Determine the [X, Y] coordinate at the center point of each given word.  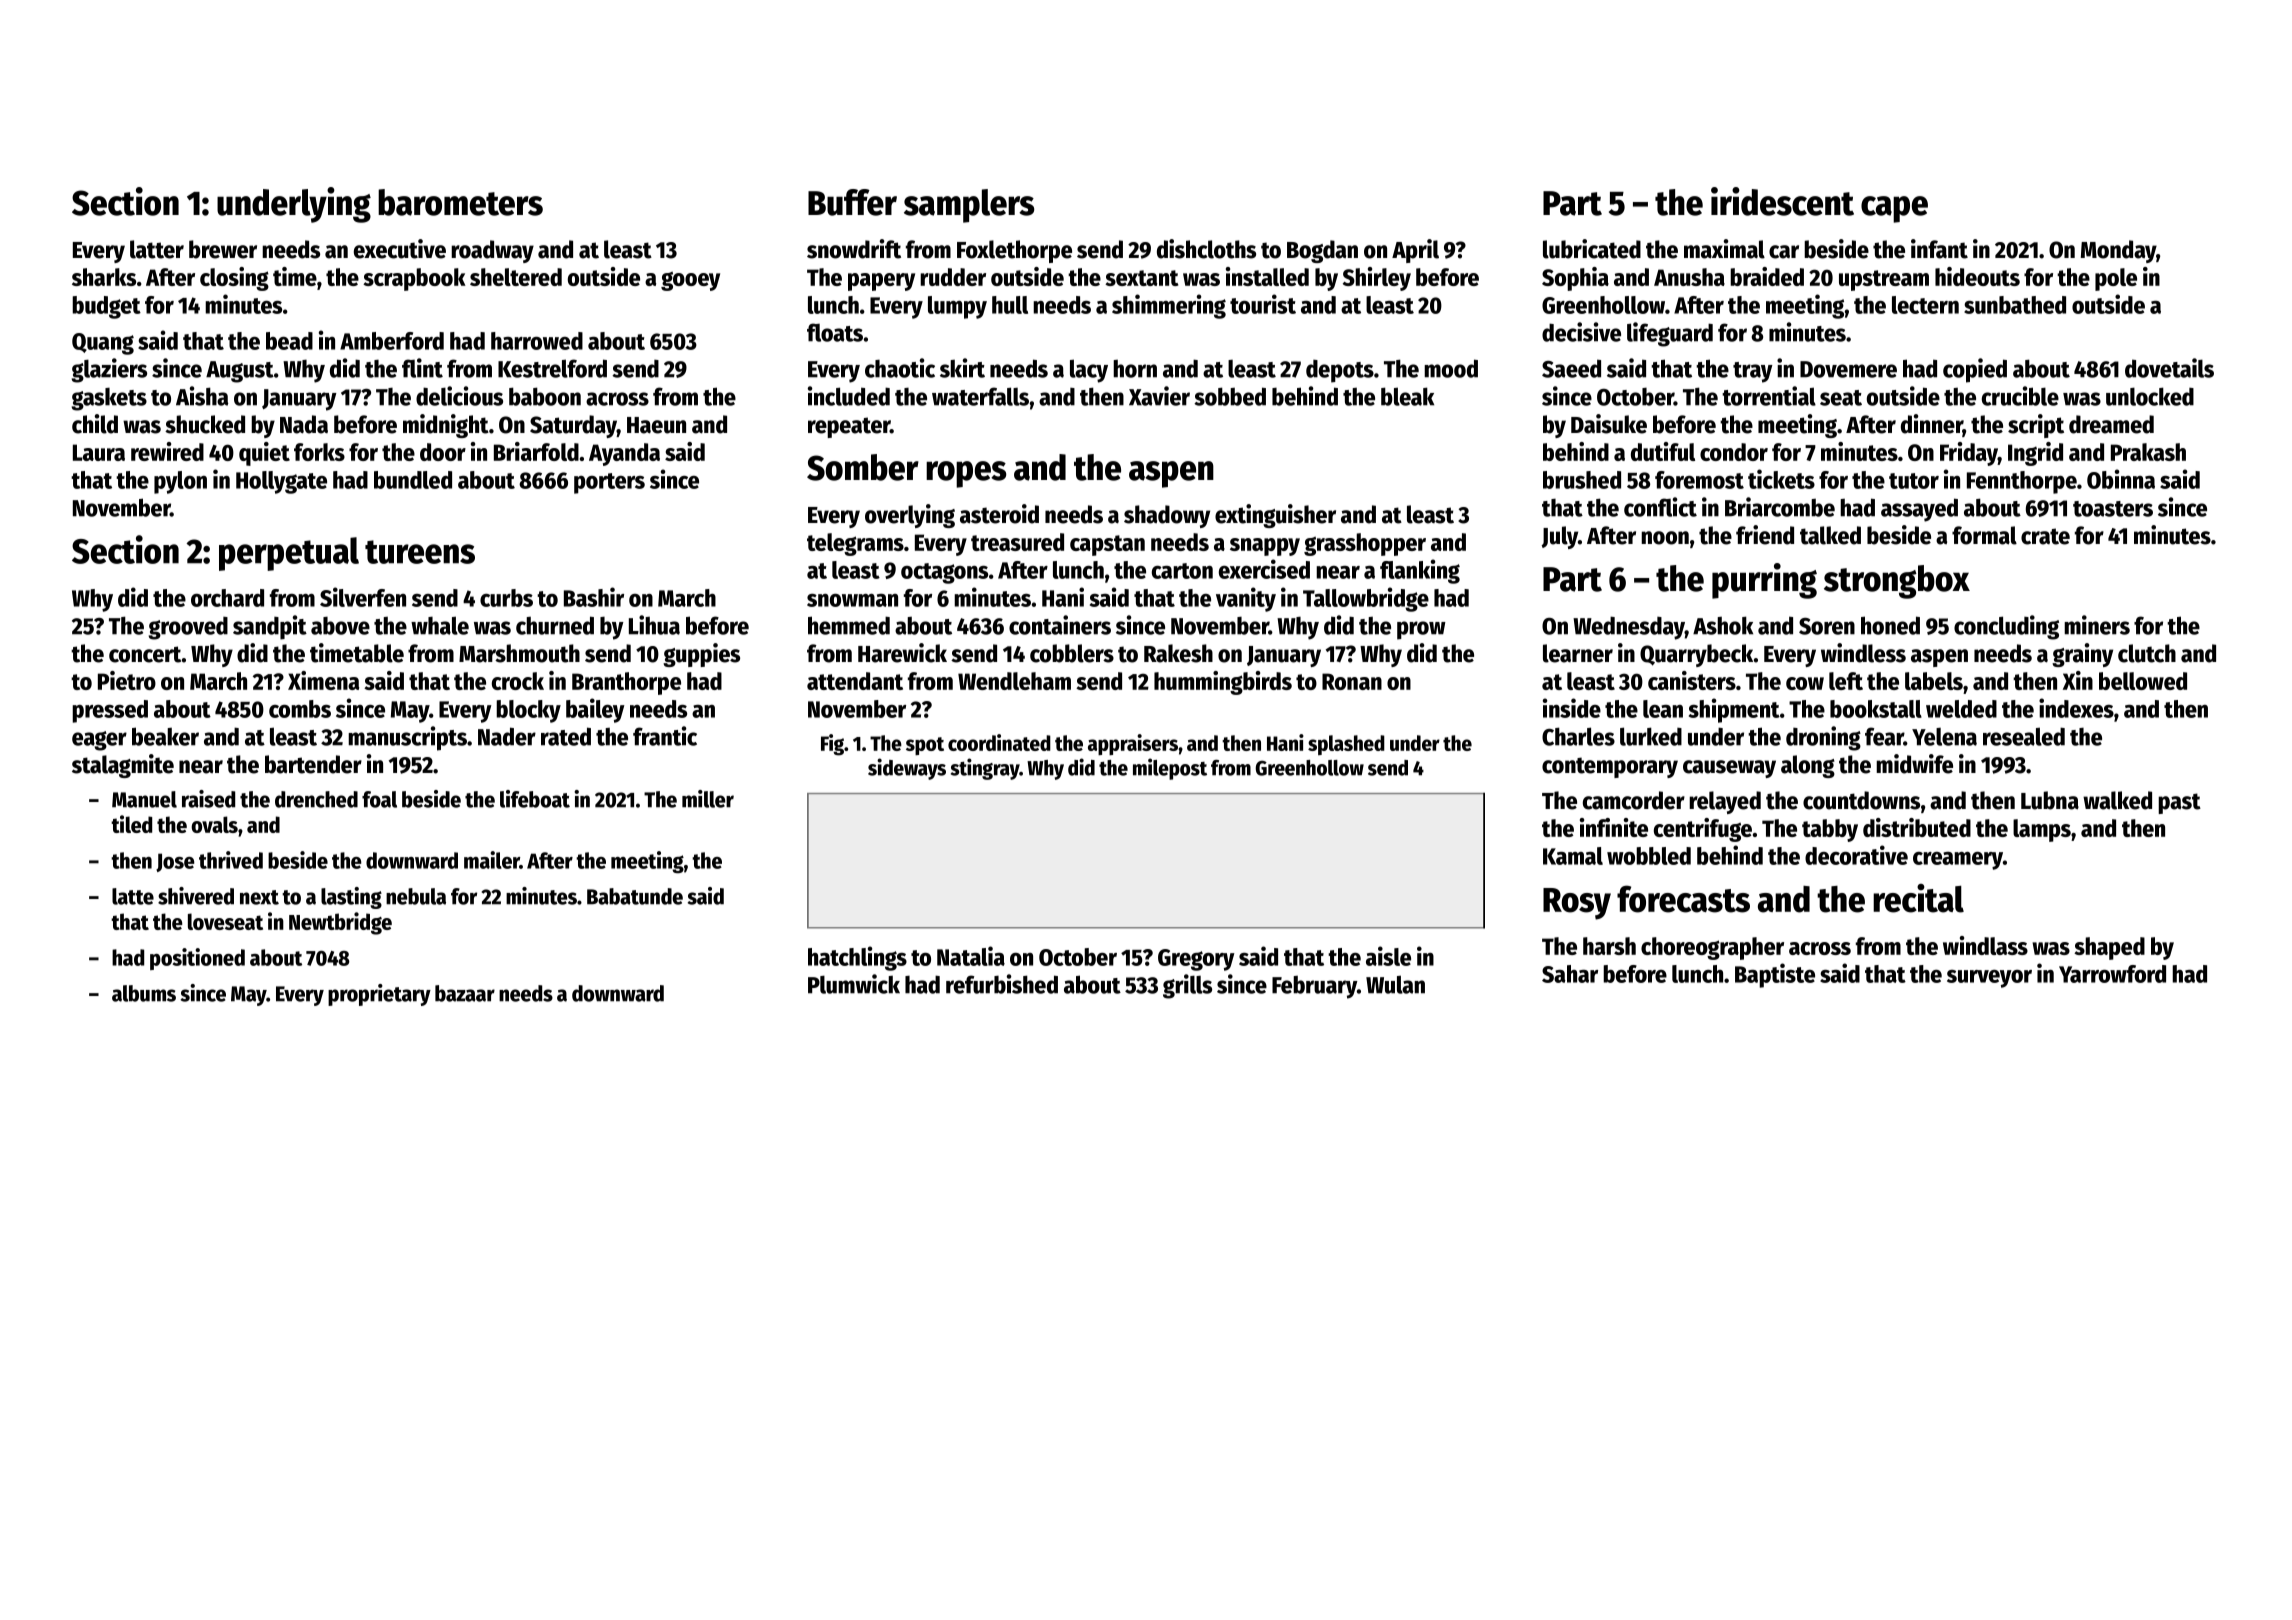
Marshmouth [519, 653]
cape [1894, 209]
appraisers [1133, 744]
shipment [1734, 710]
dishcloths [1206, 249]
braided [1767, 276]
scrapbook [414, 279]
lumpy [957, 307]
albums [144, 993]
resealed [2024, 736]
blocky [528, 711]
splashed [1346, 745]
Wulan [1395, 984]
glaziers [109, 370]
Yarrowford [2112, 974]
